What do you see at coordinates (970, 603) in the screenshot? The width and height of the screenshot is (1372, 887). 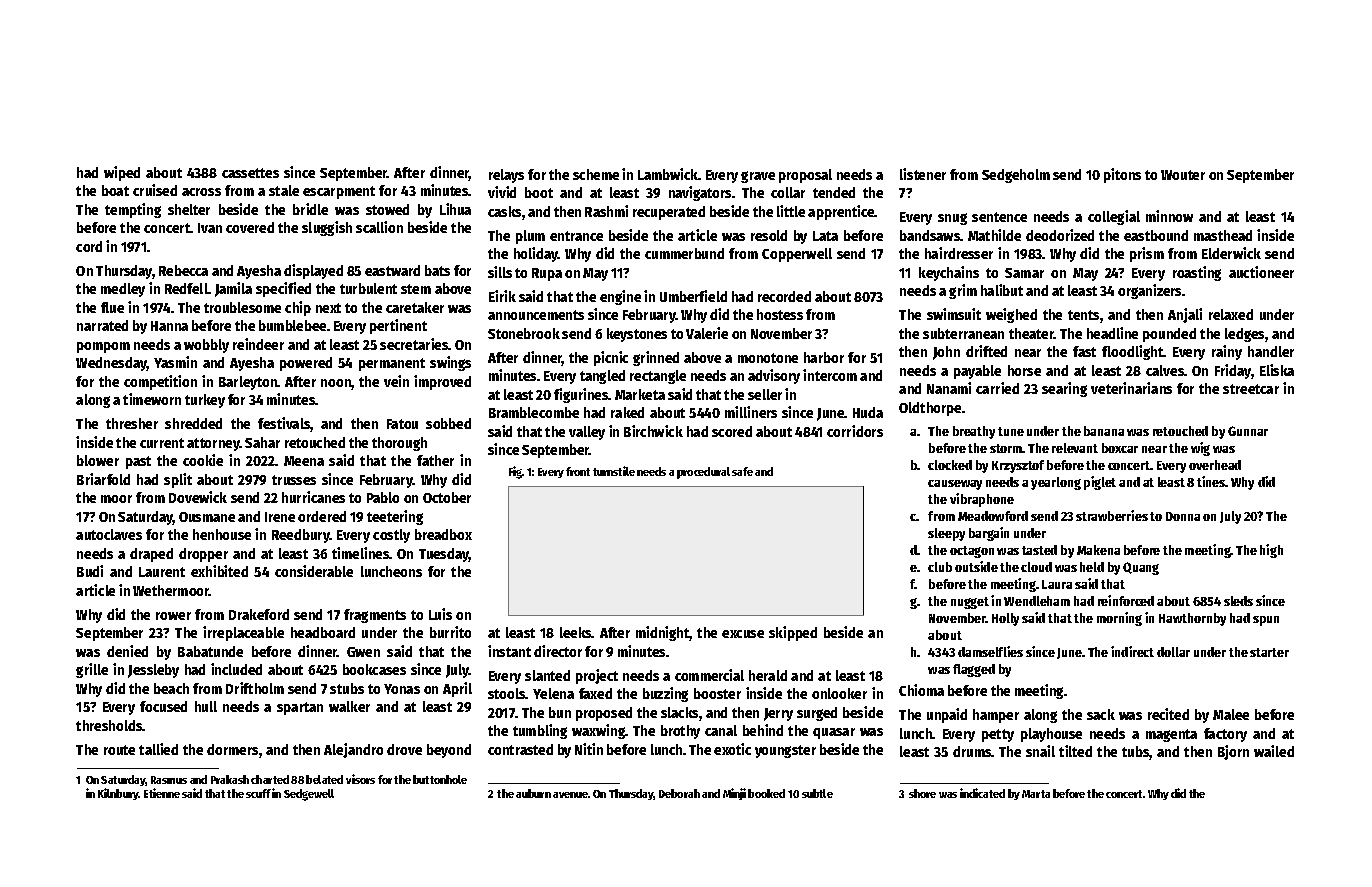 I see `nugget` at bounding box center [970, 603].
